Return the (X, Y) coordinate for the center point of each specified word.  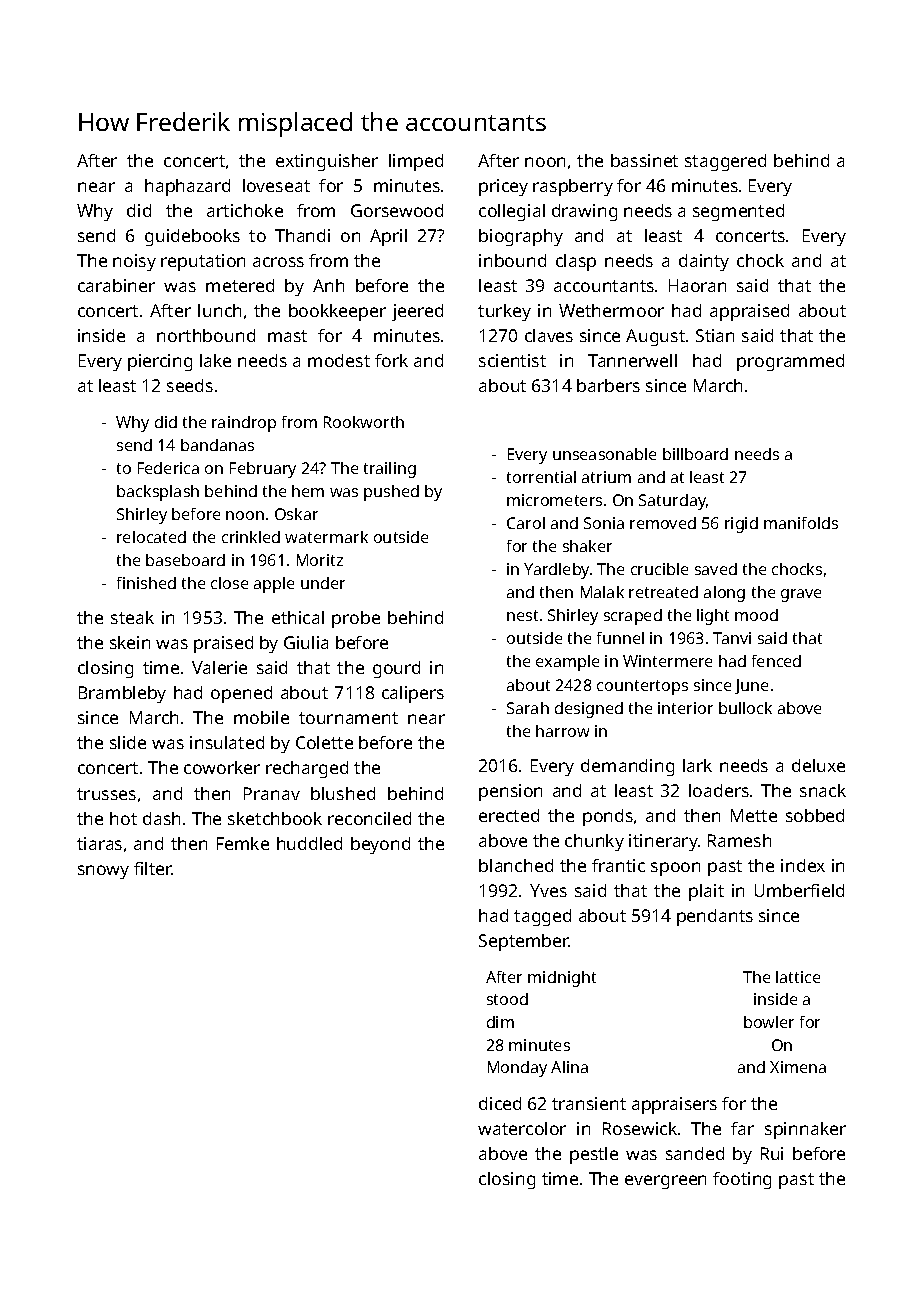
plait (706, 892)
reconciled (369, 818)
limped (416, 162)
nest (522, 615)
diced (500, 1103)
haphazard (187, 187)
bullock (745, 708)
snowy (103, 872)
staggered (725, 162)
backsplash (158, 493)
